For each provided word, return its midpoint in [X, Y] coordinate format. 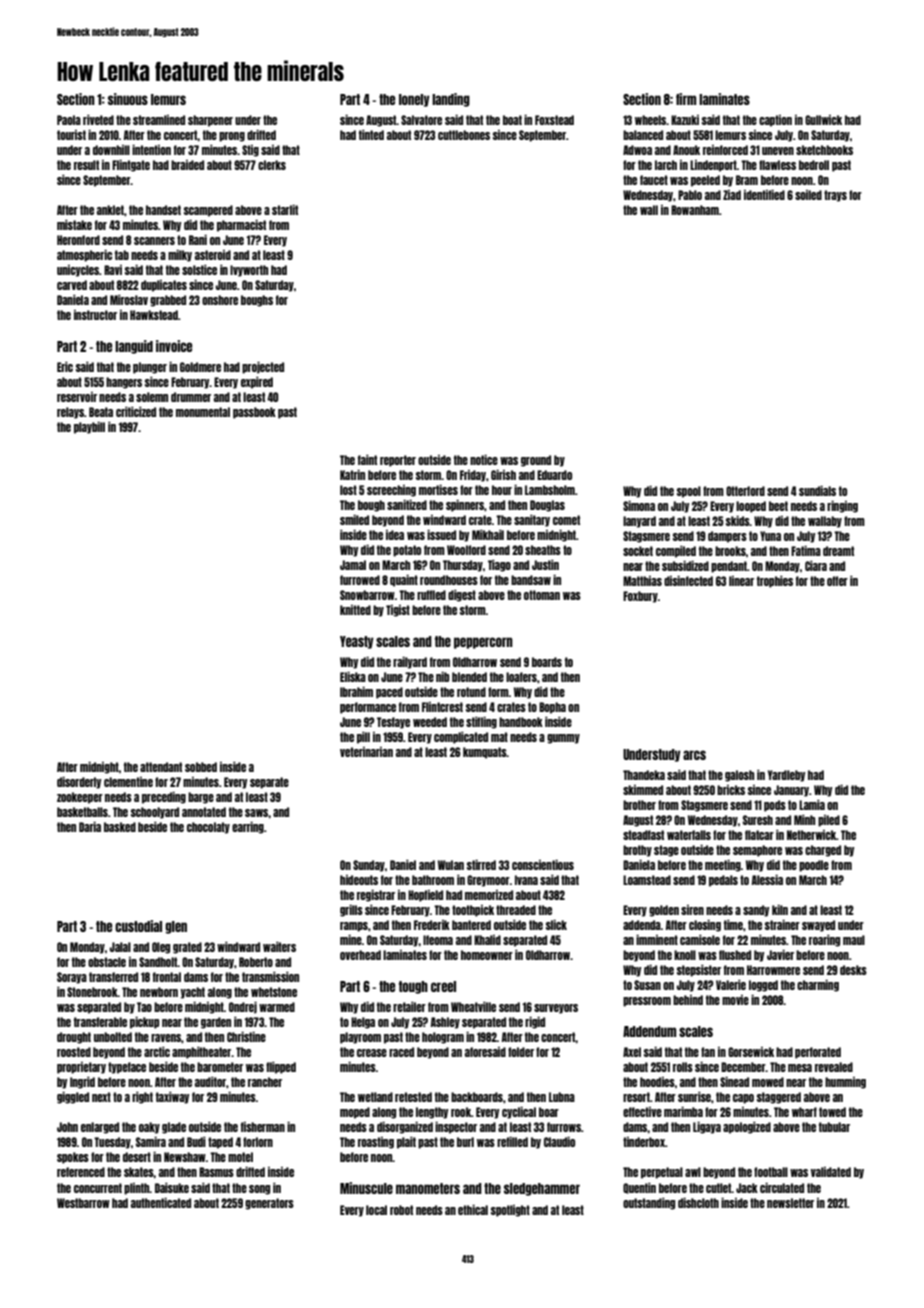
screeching [391, 491]
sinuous [128, 99]
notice [484, 460]
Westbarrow [83, 1203]
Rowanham [695, 210]
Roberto [256, 962]
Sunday [369, 866]
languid [134, 347]
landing [451, 100]
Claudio [559, 1142]
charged [823, 851]
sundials [817, 491]
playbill [89, 428]
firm [686, 99]
